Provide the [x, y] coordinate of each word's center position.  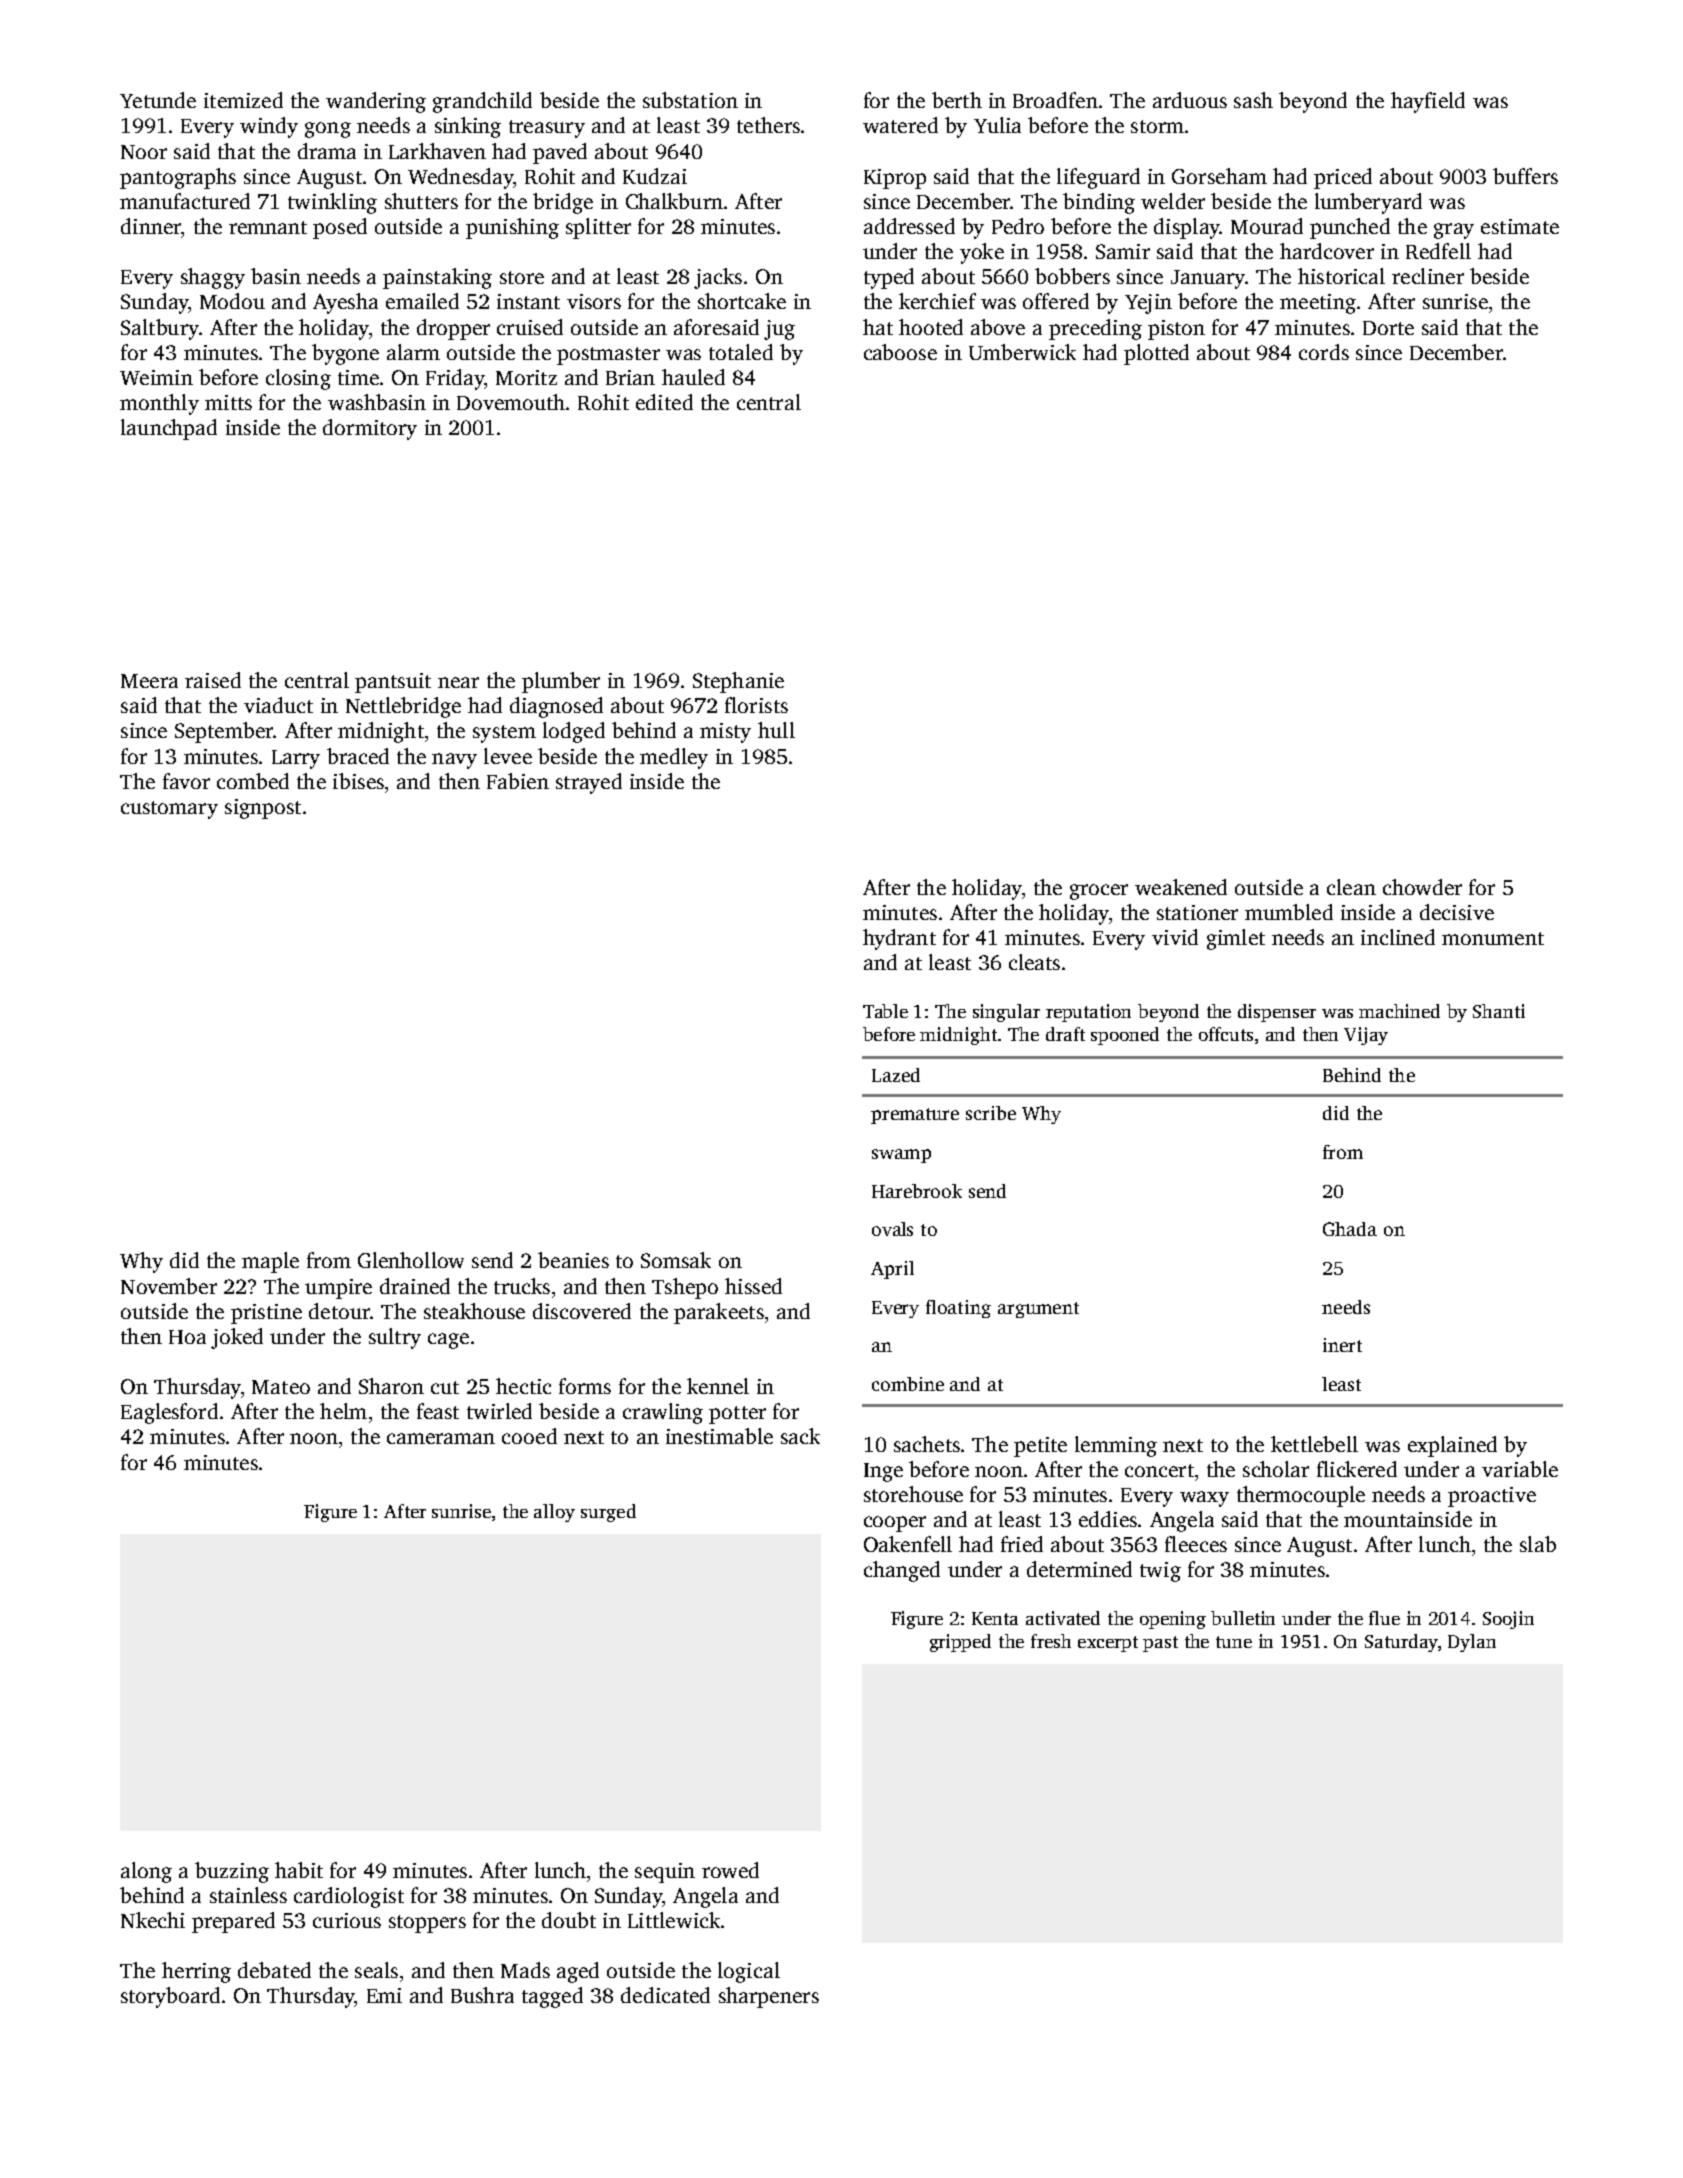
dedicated [665, 1995]
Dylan [1472, 1643]
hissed [753, 1286]
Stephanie [738, 682]
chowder [1422, 887]
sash [1253, 100]
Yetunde [158, 100]
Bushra [482, 1995]
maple [270, 1262]
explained [1452, 1446]
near [458, 682]
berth [957, 100]
